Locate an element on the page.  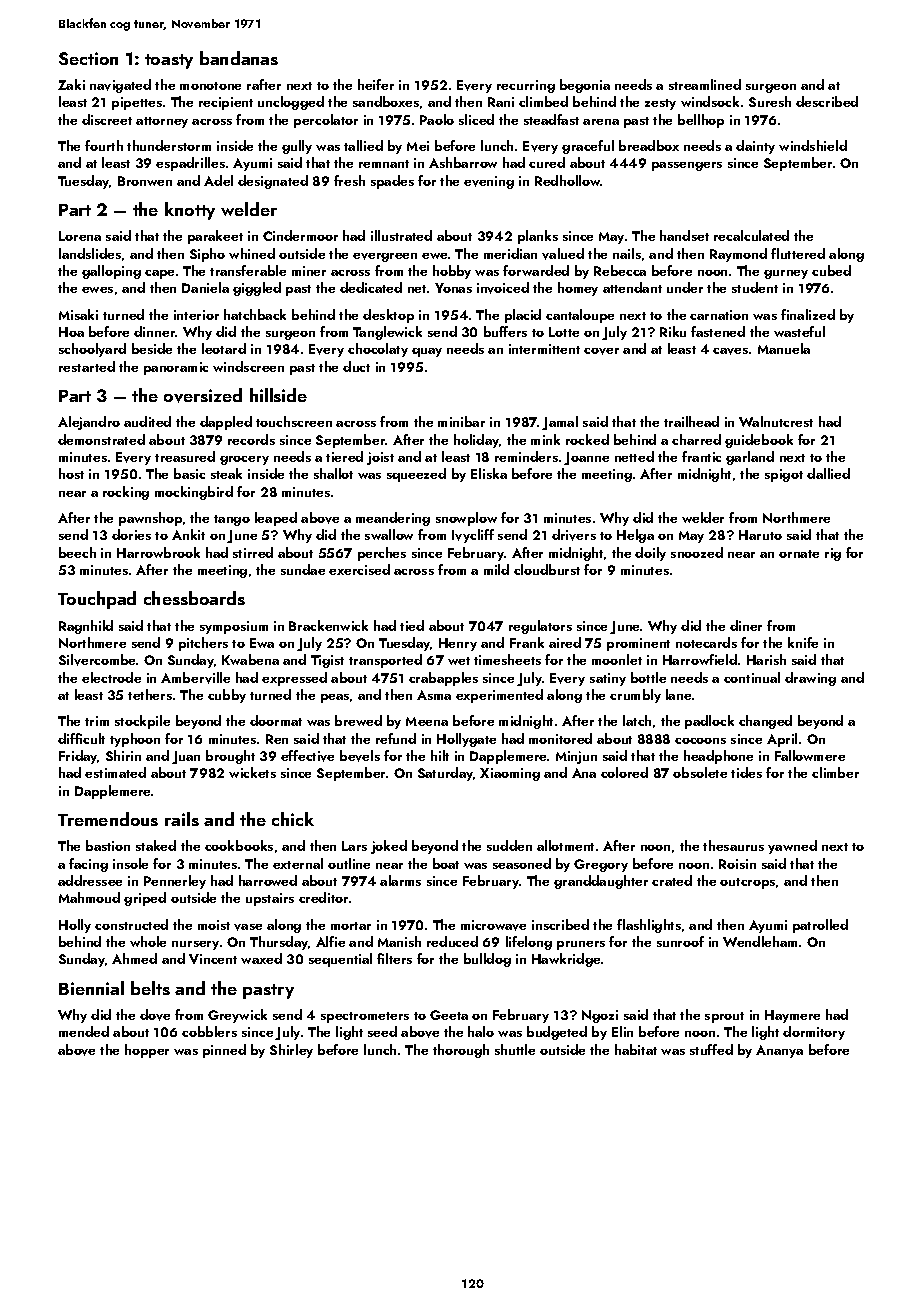
thorough is located at coordinates (461, 1051).
